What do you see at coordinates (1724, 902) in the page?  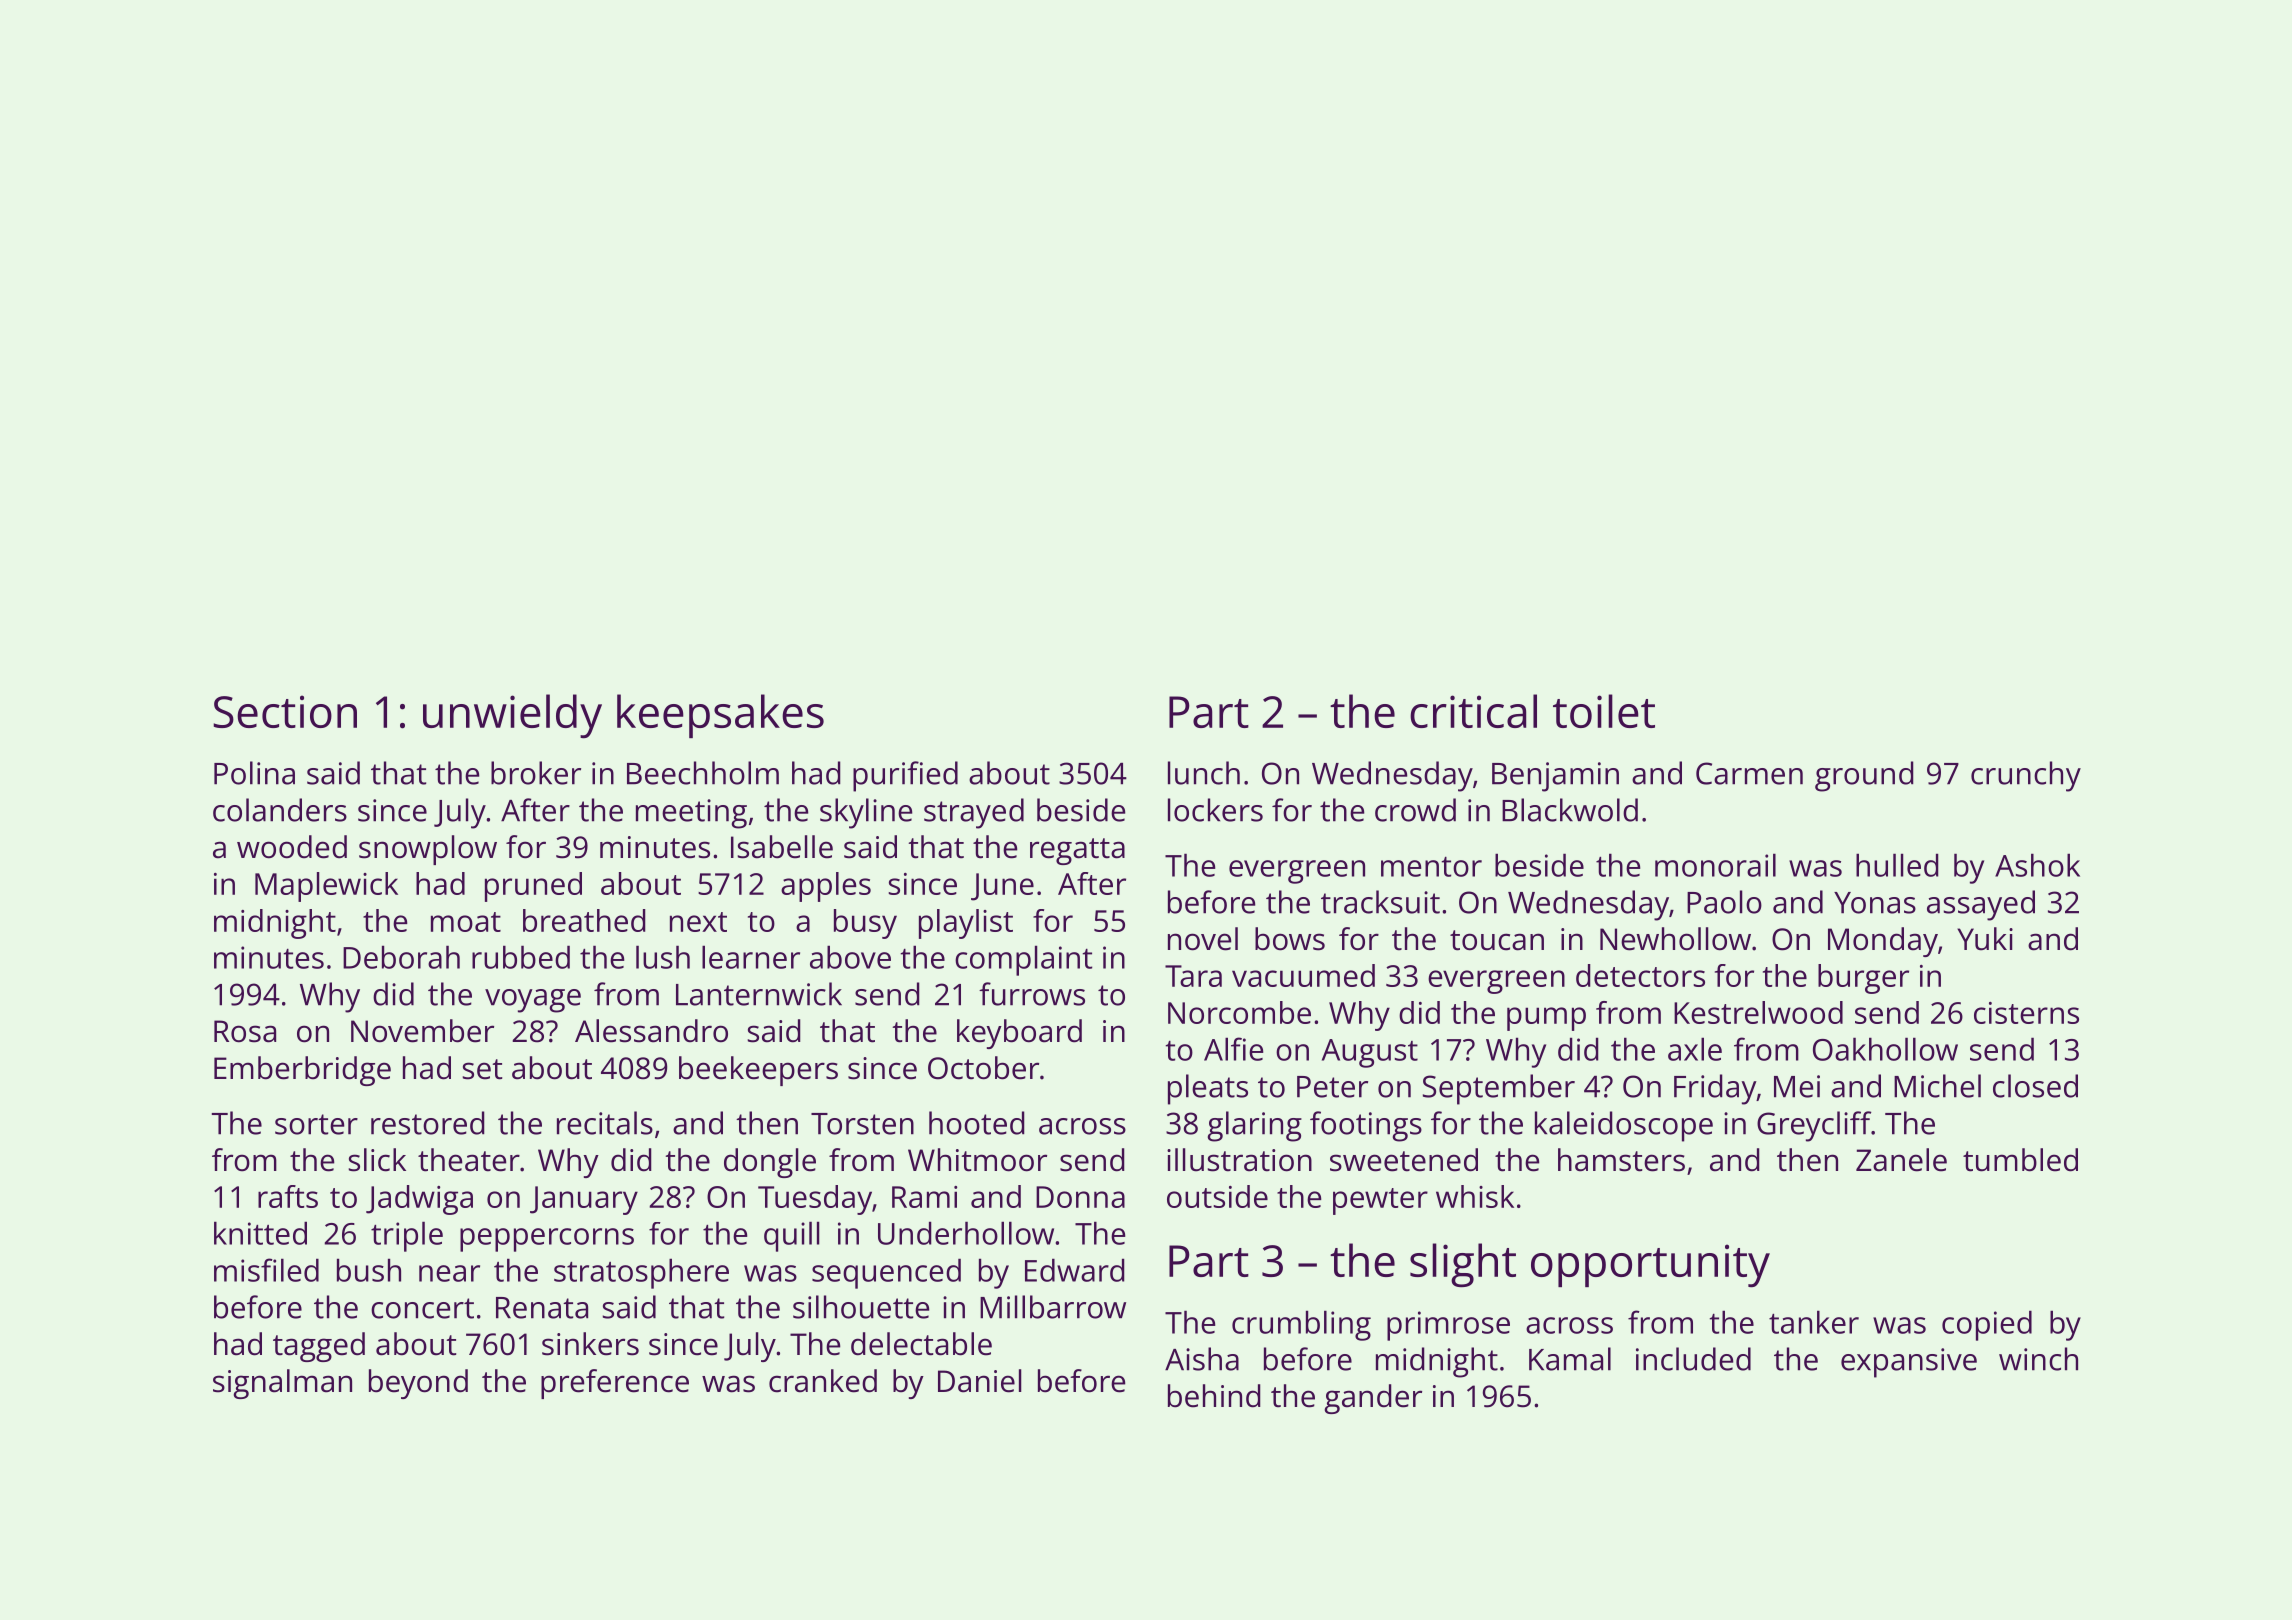 I see `Paolo` at bounding box center [1724, 902].
